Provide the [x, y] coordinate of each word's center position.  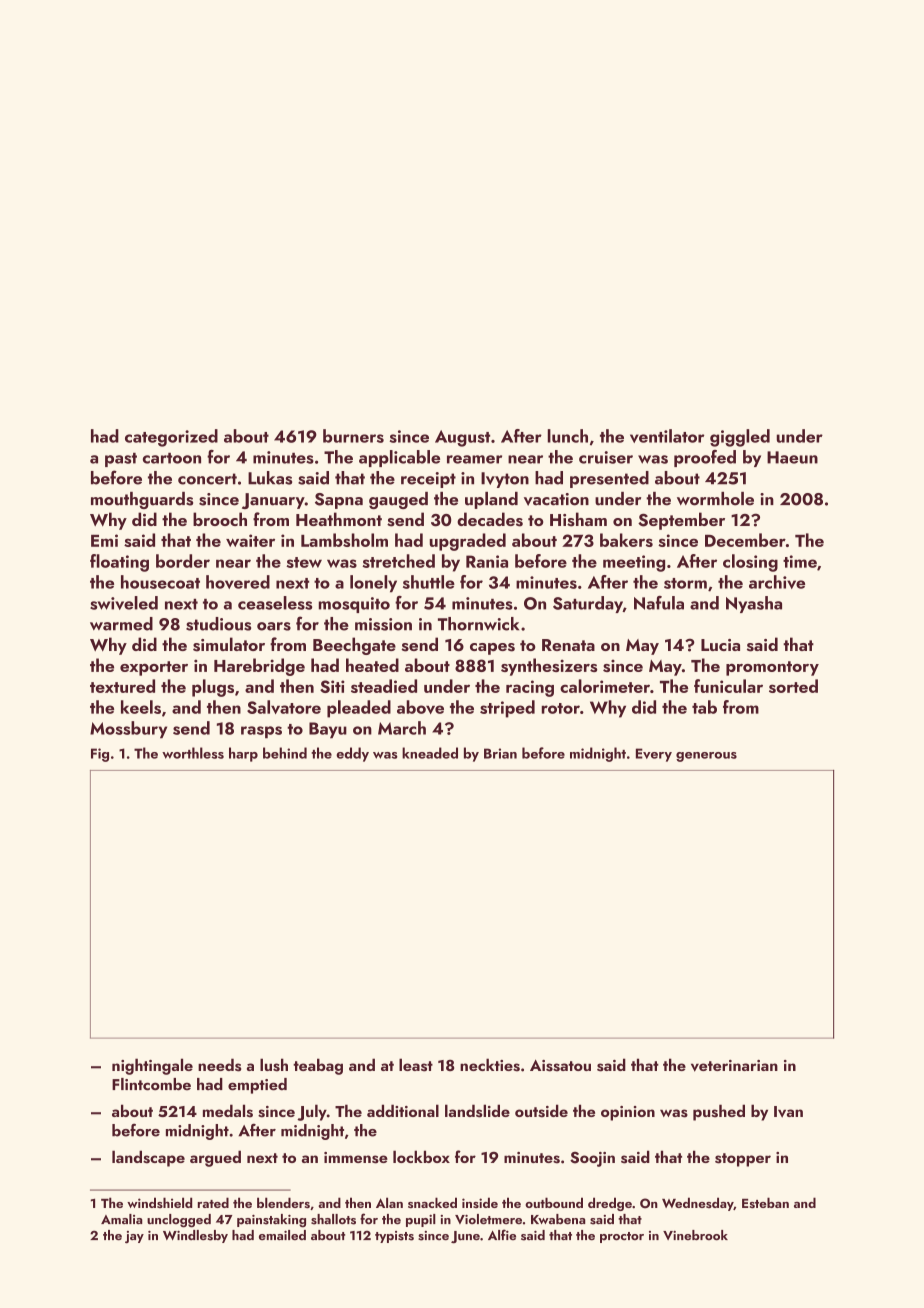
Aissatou [560, 1066]
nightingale [152, 1066]
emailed [282, 1235]
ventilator [667, 436]
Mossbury [128, 730]
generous [706, 757]
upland [491, 500]
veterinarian [734, 1066]
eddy [352, 754]
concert [207, 479]
